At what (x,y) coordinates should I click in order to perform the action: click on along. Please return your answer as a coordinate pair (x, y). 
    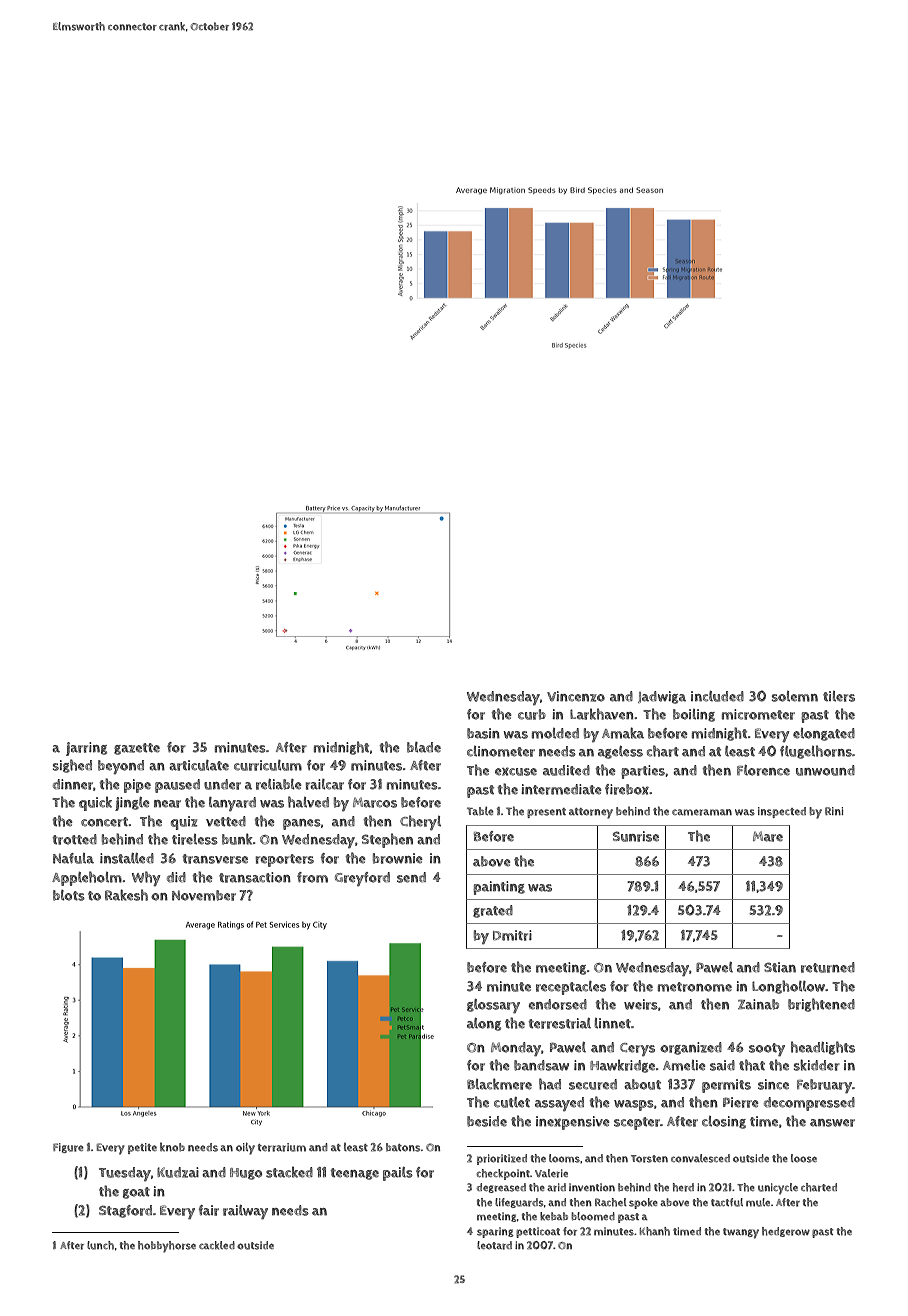
    Looking at the image, I should click on (484, 1024).
